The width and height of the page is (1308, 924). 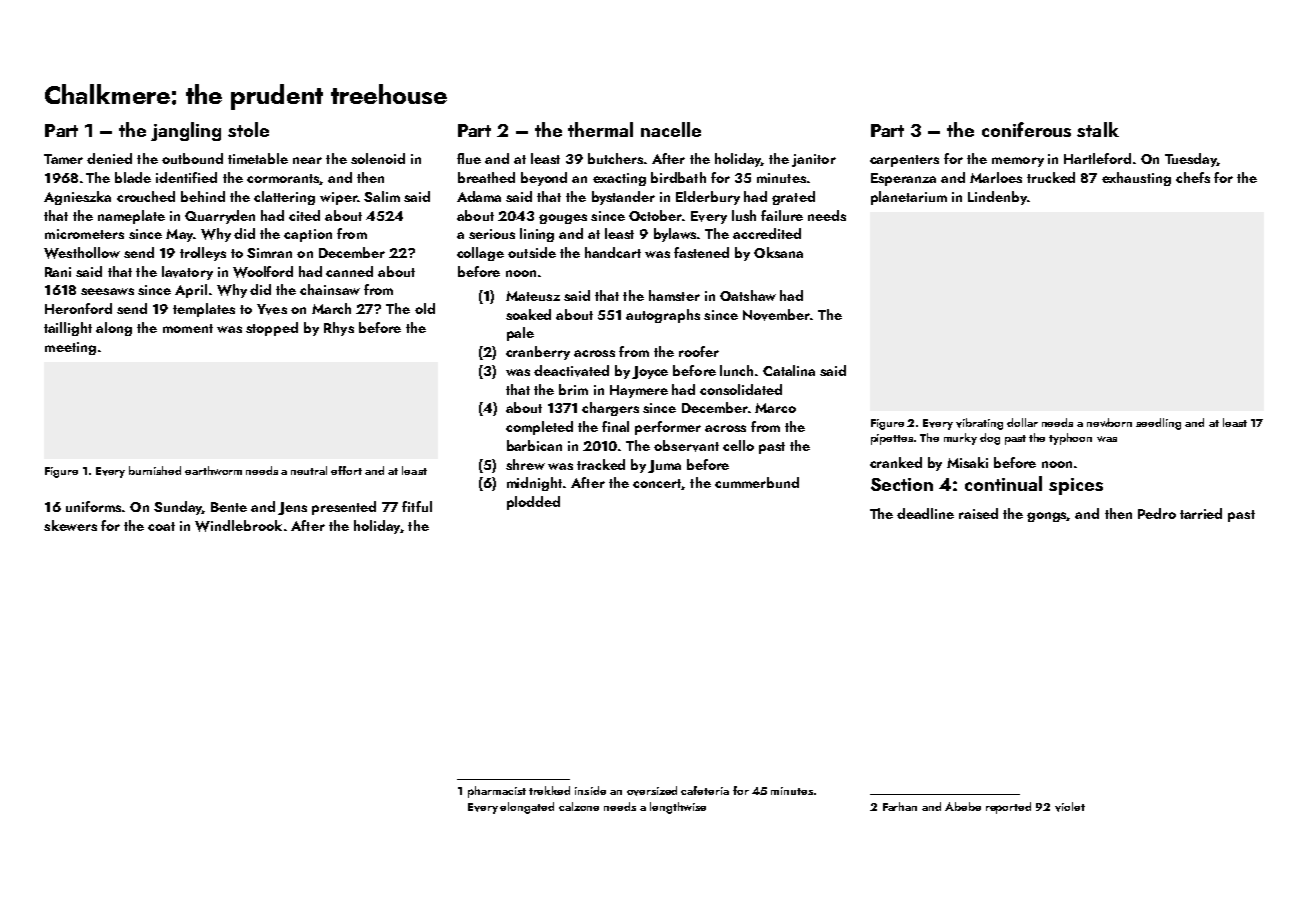 I want to click on stalk, so click(x=1098, y=129).
